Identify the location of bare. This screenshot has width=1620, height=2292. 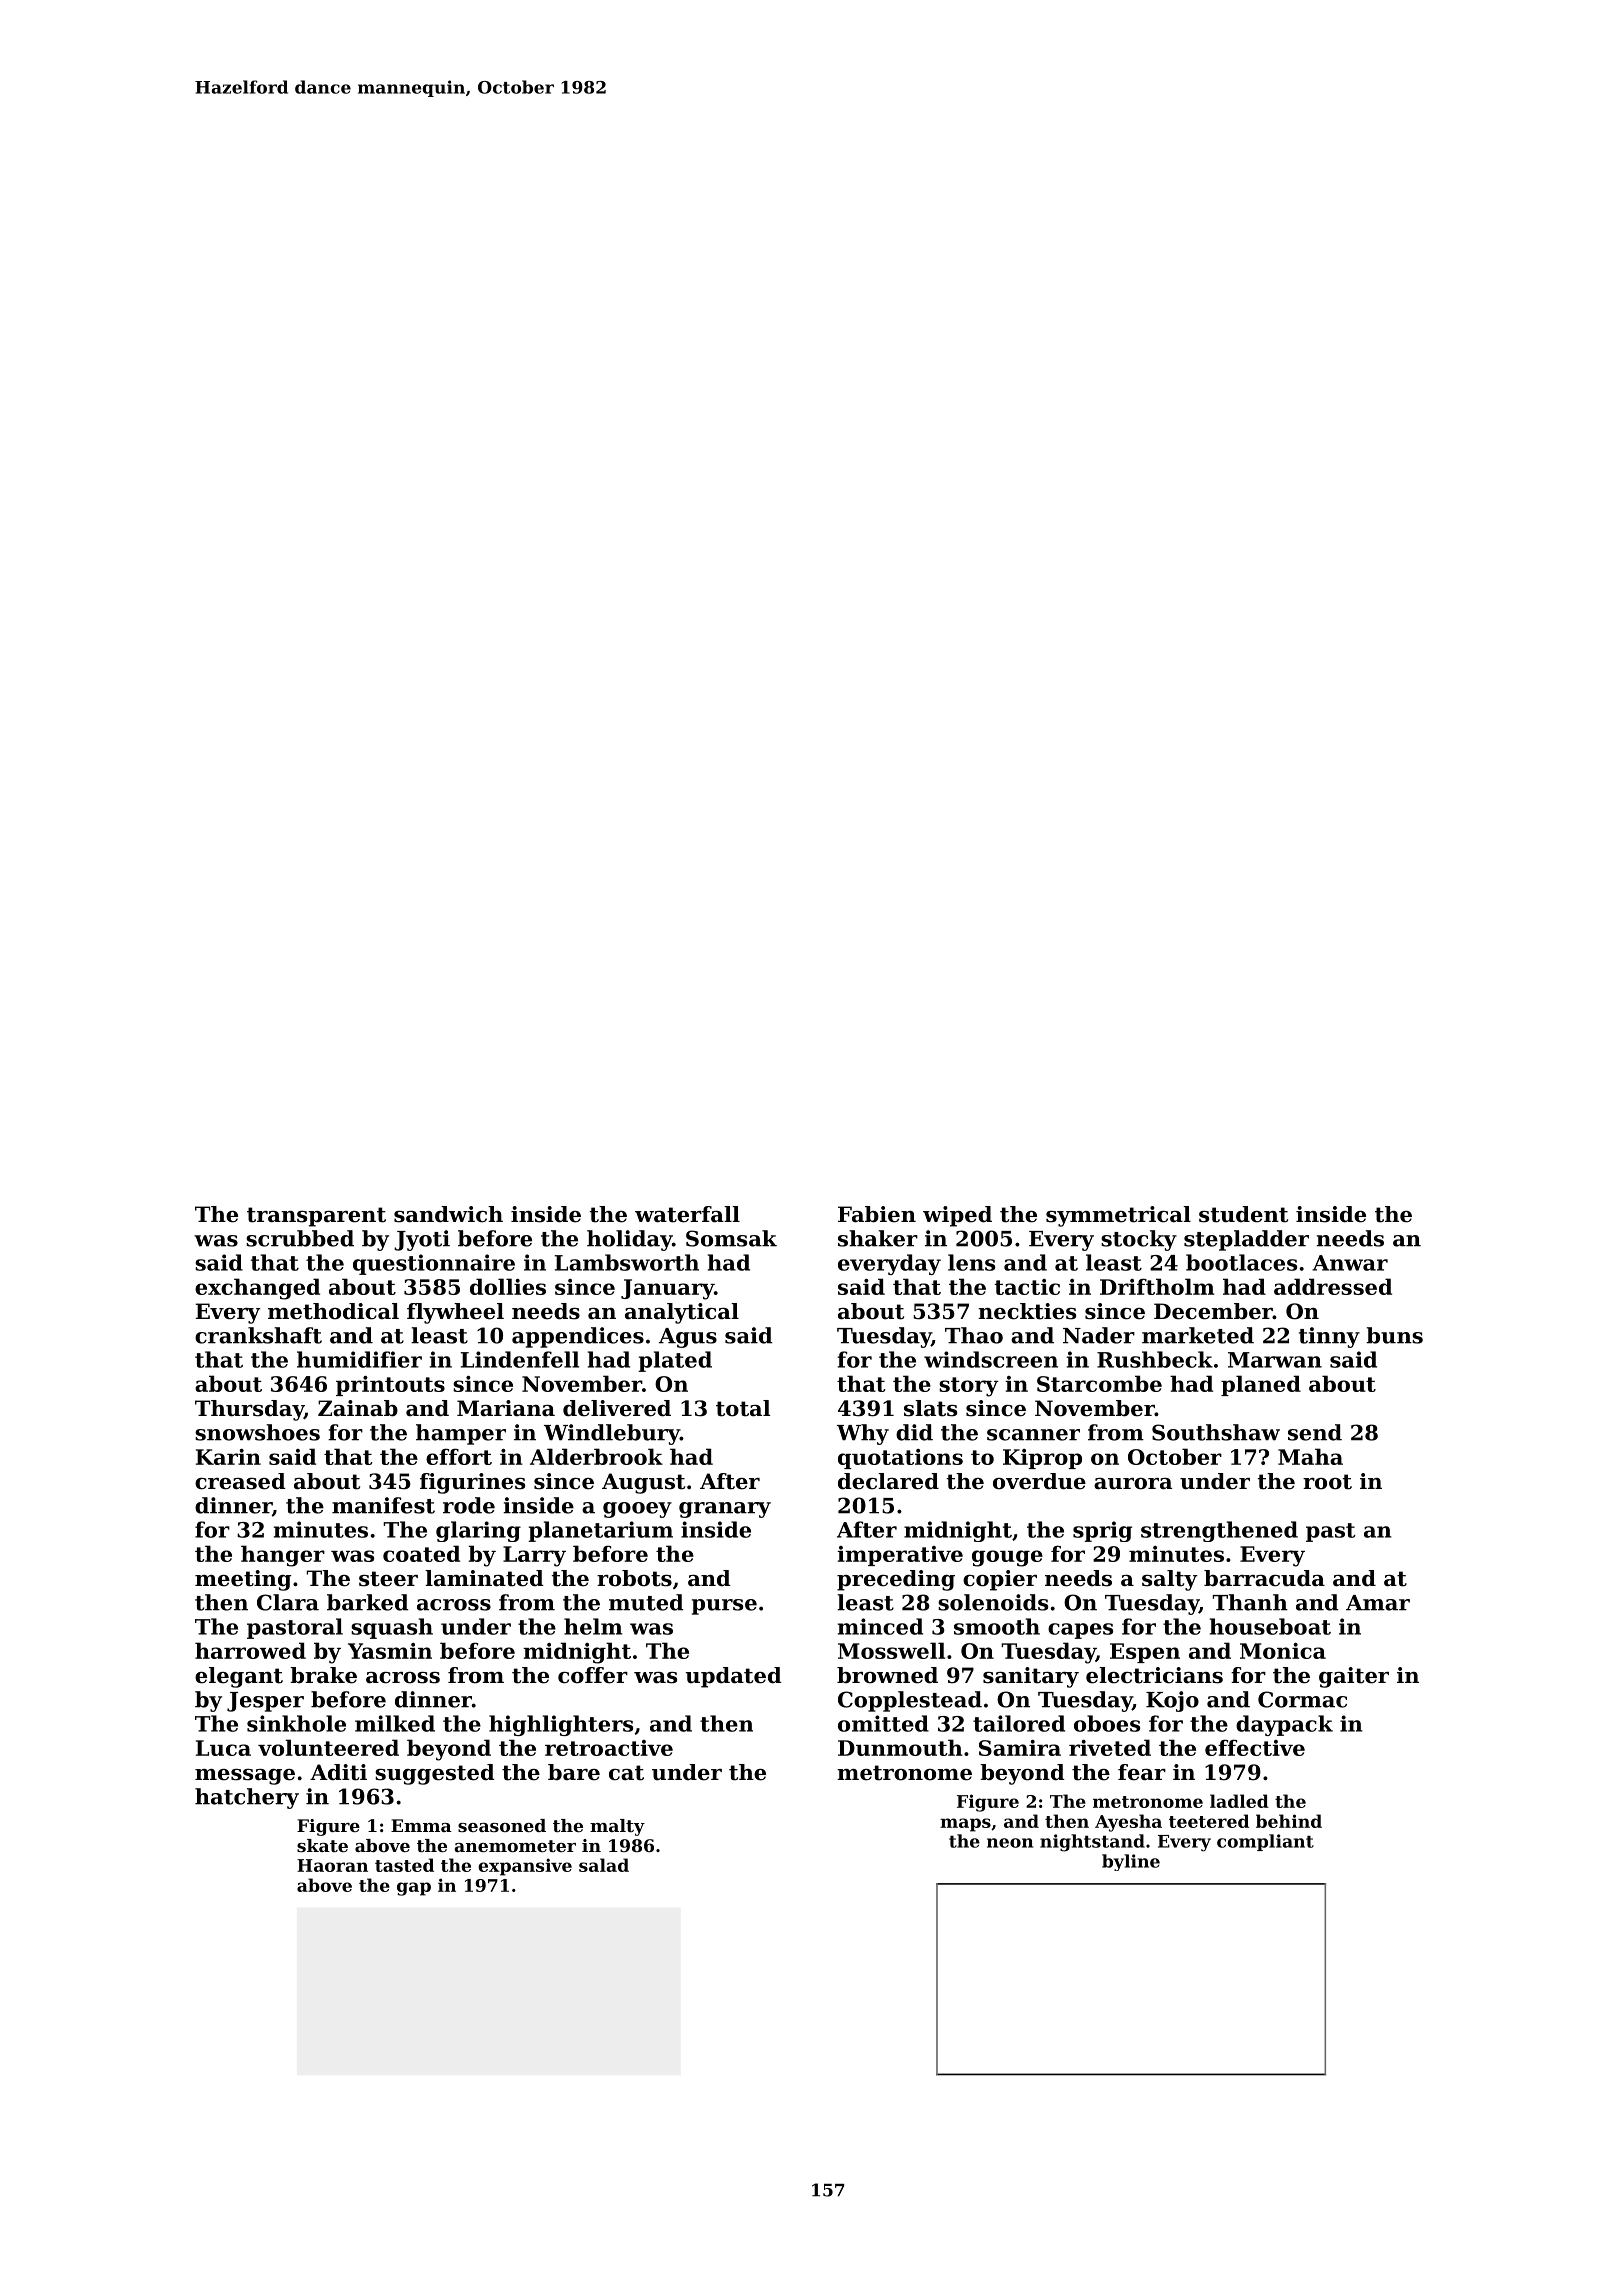
(574, 1772).
